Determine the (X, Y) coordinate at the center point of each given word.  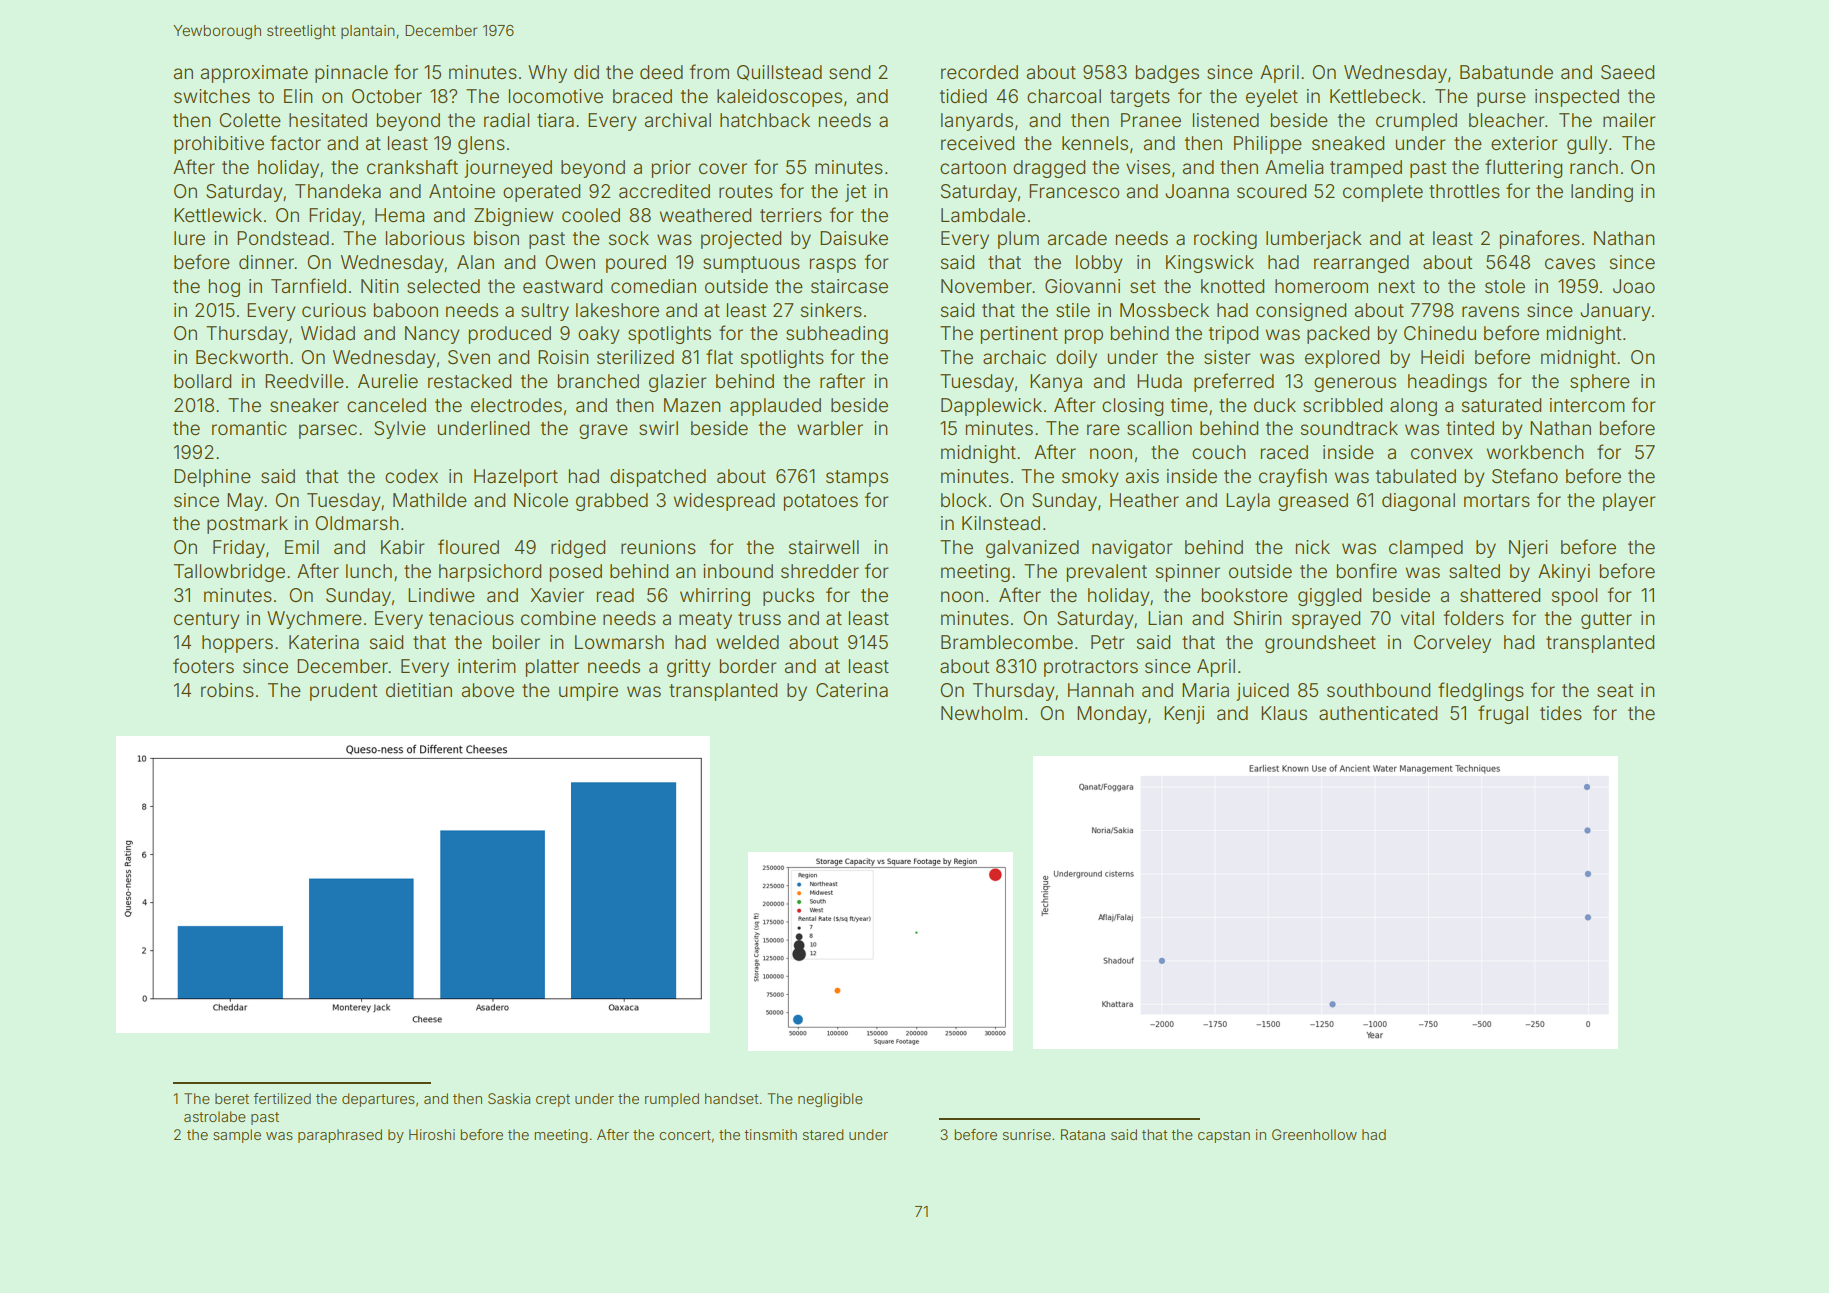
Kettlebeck (1375, 96)
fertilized (282, 1098)
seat (1615, 690)
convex (1442, 453)
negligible (830, 1100)
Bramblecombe (1007, 642)
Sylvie (400, 430)
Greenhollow (1314, 1134)
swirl (658, 428)
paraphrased (340, 1136)
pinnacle (351, 74)
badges (1167, 74)
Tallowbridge (229, 573)
